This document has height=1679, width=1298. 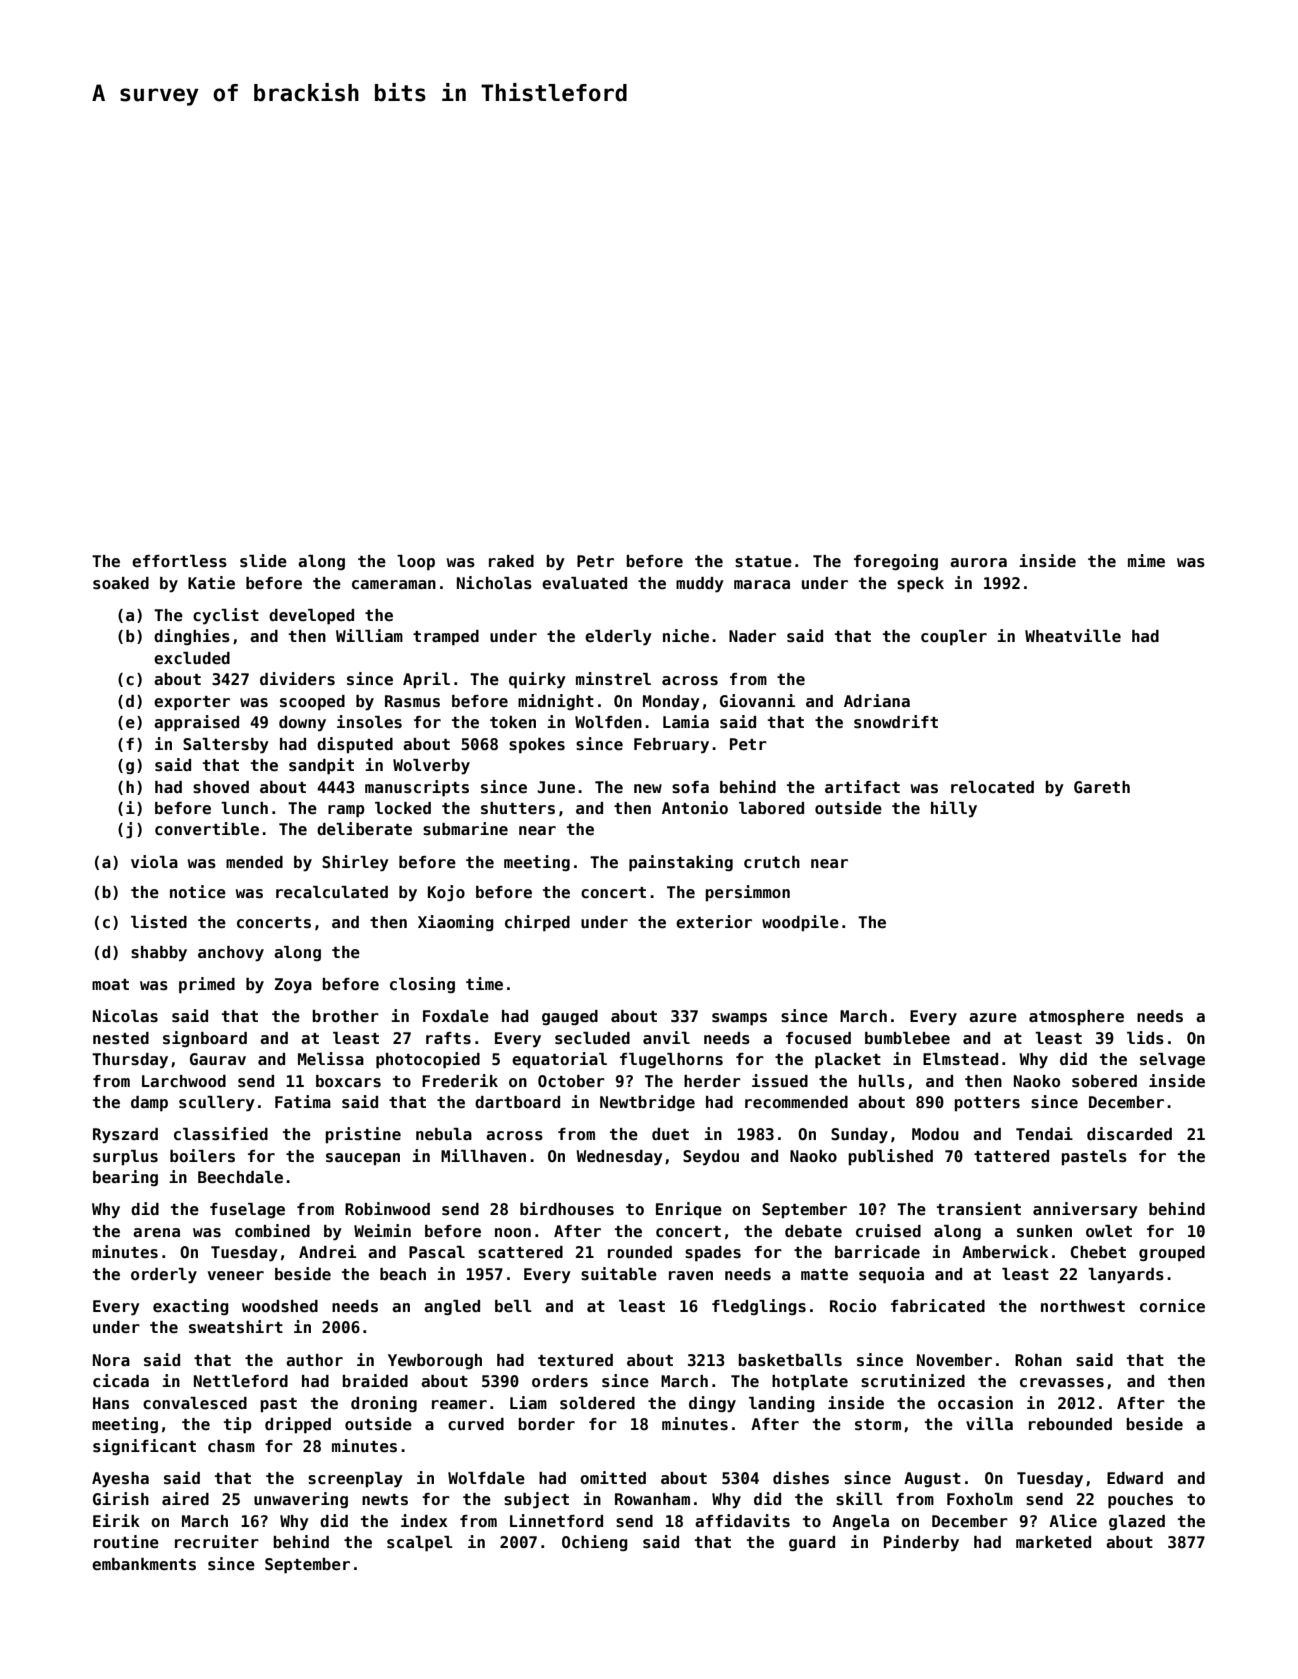 I want to click on rebounded, so click(x=1070, y=1424).
